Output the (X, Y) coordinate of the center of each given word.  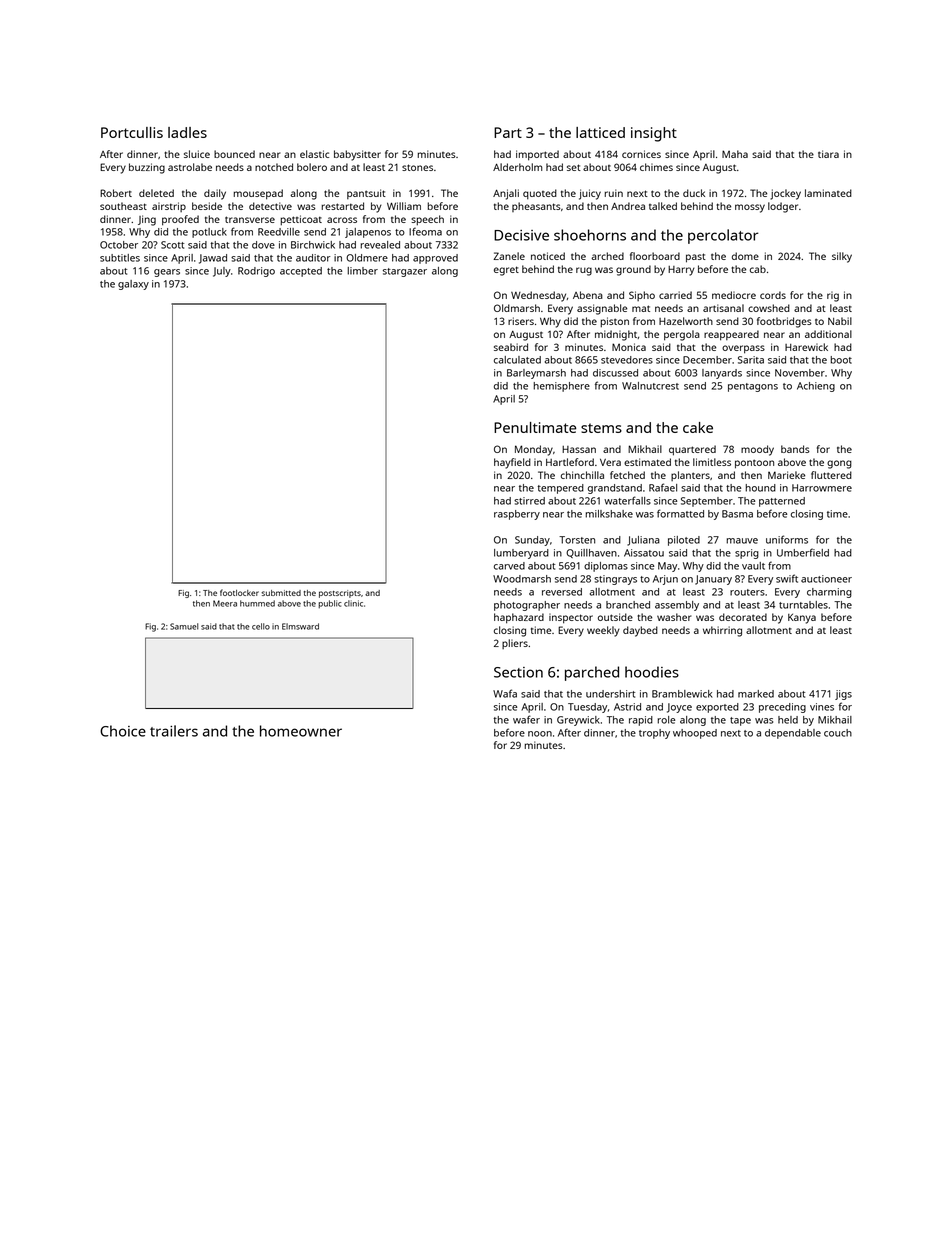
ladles (187, 132)
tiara (828, 154)
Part (508, 132)
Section (518, 672)
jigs (843, 695)
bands (795, 449)
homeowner (301, 731)
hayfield (512, 463)
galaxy (133, 285)
